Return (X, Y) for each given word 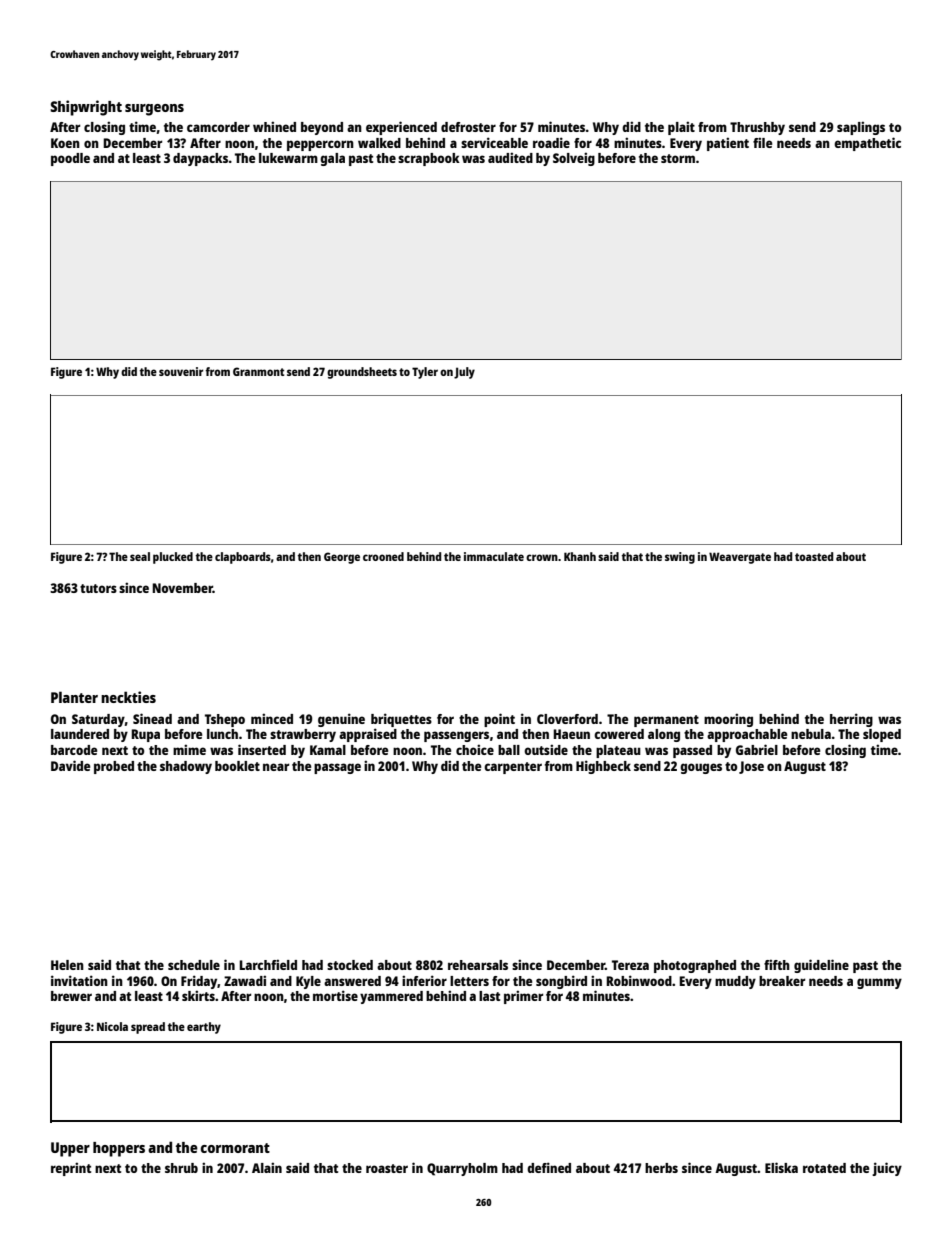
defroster (468, 127)
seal (140, 556)
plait (681, 128)
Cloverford (567, 719)
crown (542, 557)
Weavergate (740, 558)
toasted (814, 556)
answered (352, 981)
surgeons (154, 110)
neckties (128, 697)
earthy (204, 1028)
